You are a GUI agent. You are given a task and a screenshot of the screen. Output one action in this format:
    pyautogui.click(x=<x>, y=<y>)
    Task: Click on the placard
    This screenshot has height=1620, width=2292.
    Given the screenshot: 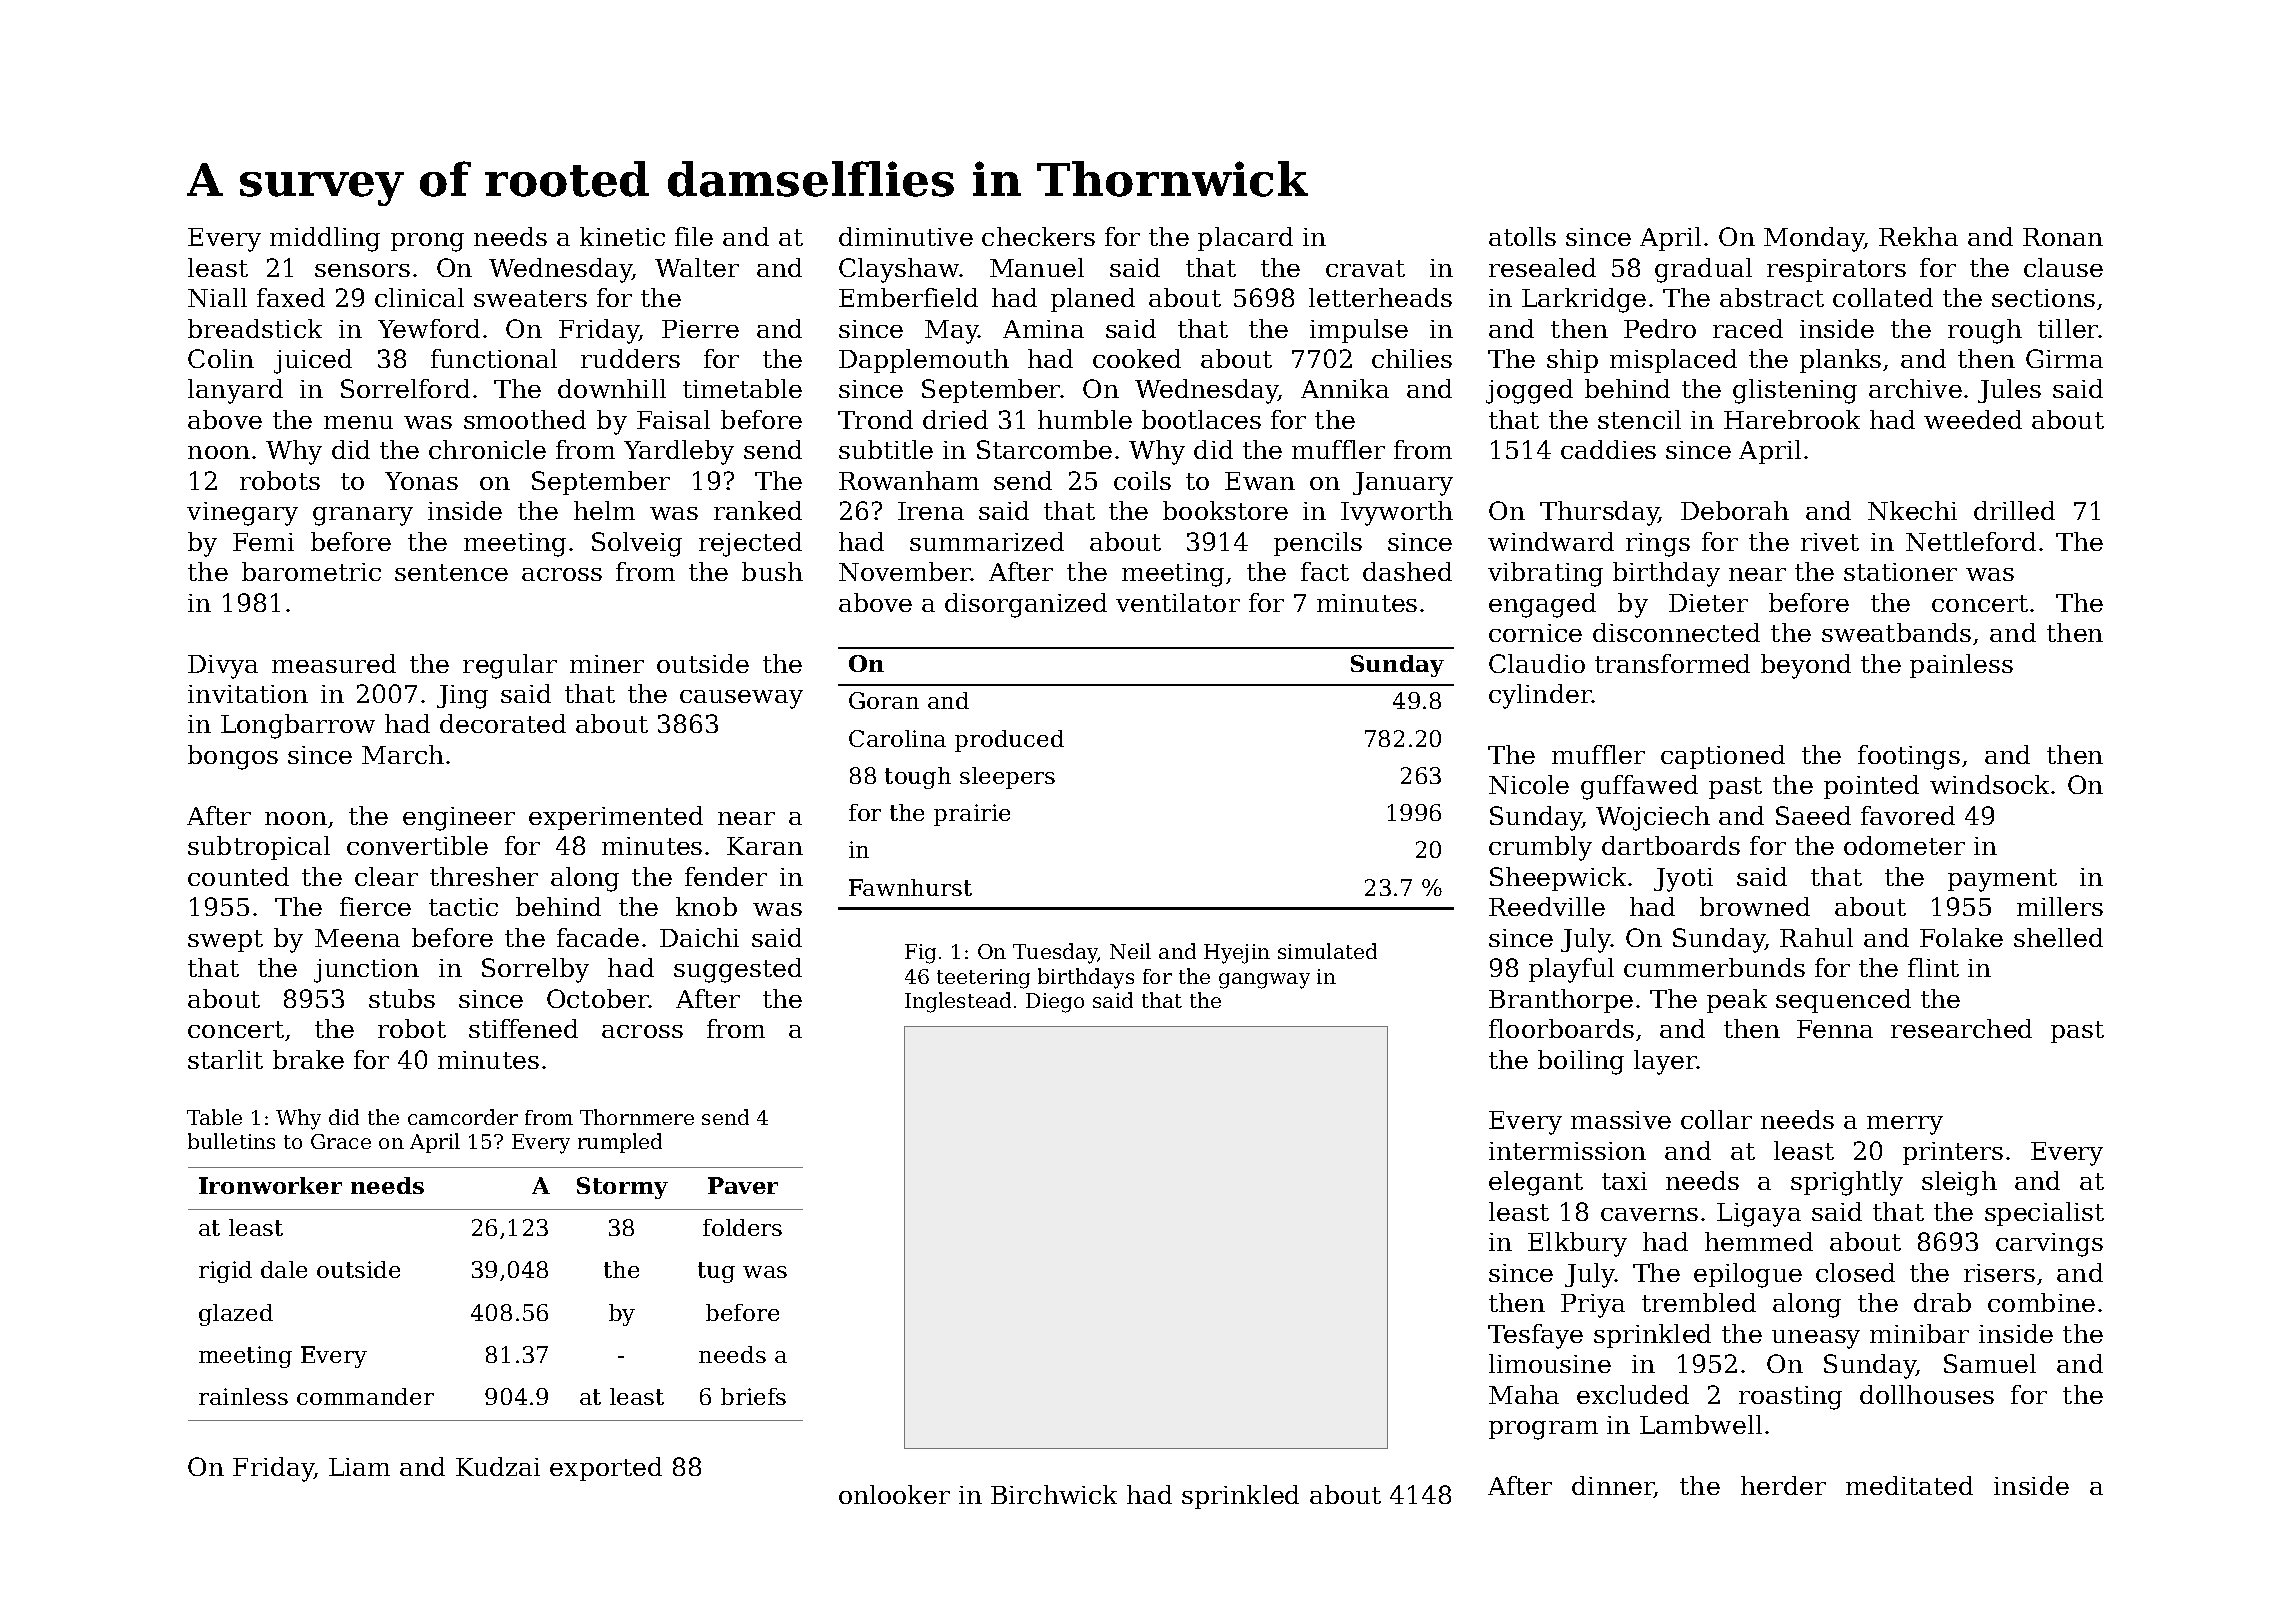 What is the action you would take?
    pyautogui.click(x=1245, y=239)
